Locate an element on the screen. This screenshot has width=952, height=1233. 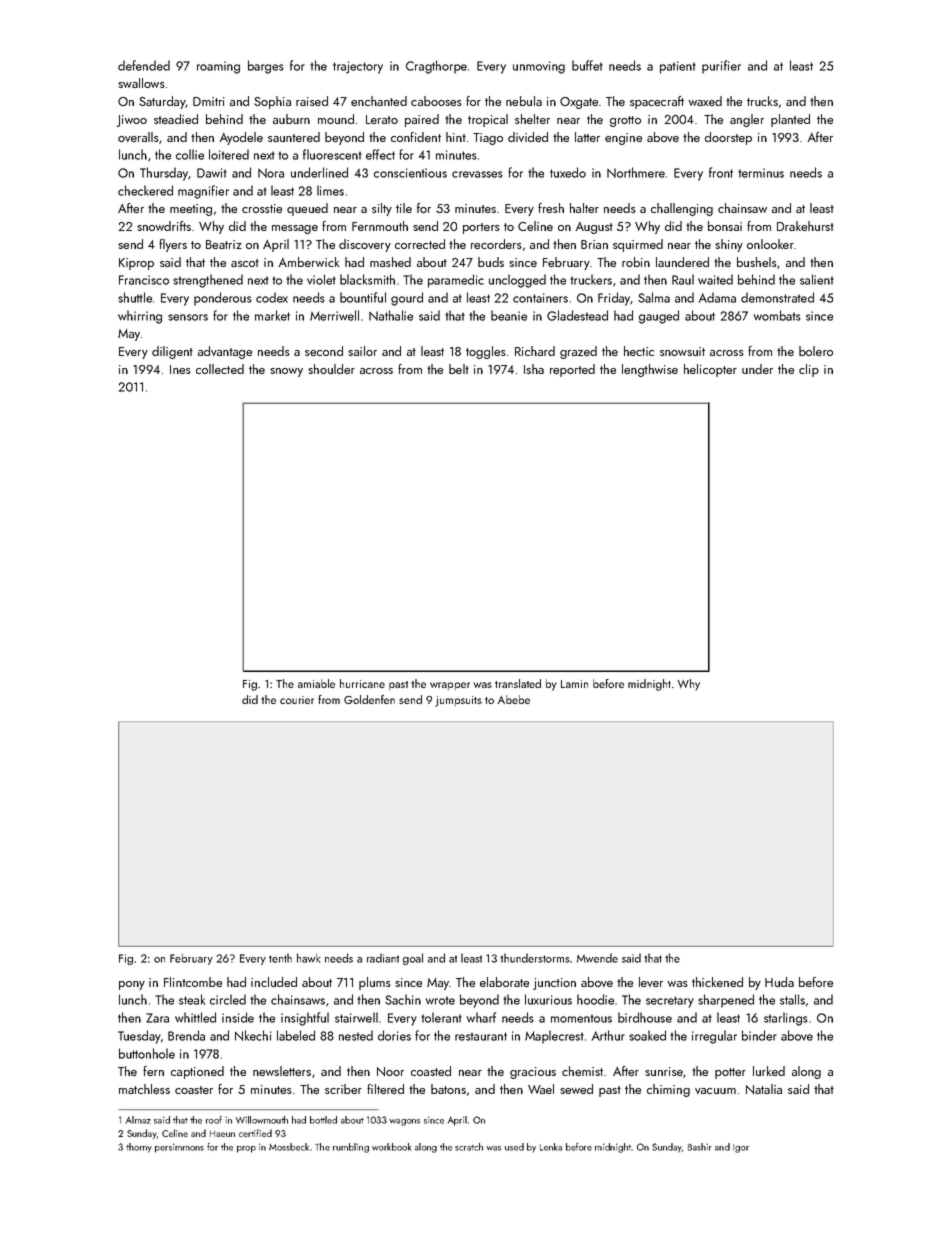
starlings is located at coordinates (786, 1019).
